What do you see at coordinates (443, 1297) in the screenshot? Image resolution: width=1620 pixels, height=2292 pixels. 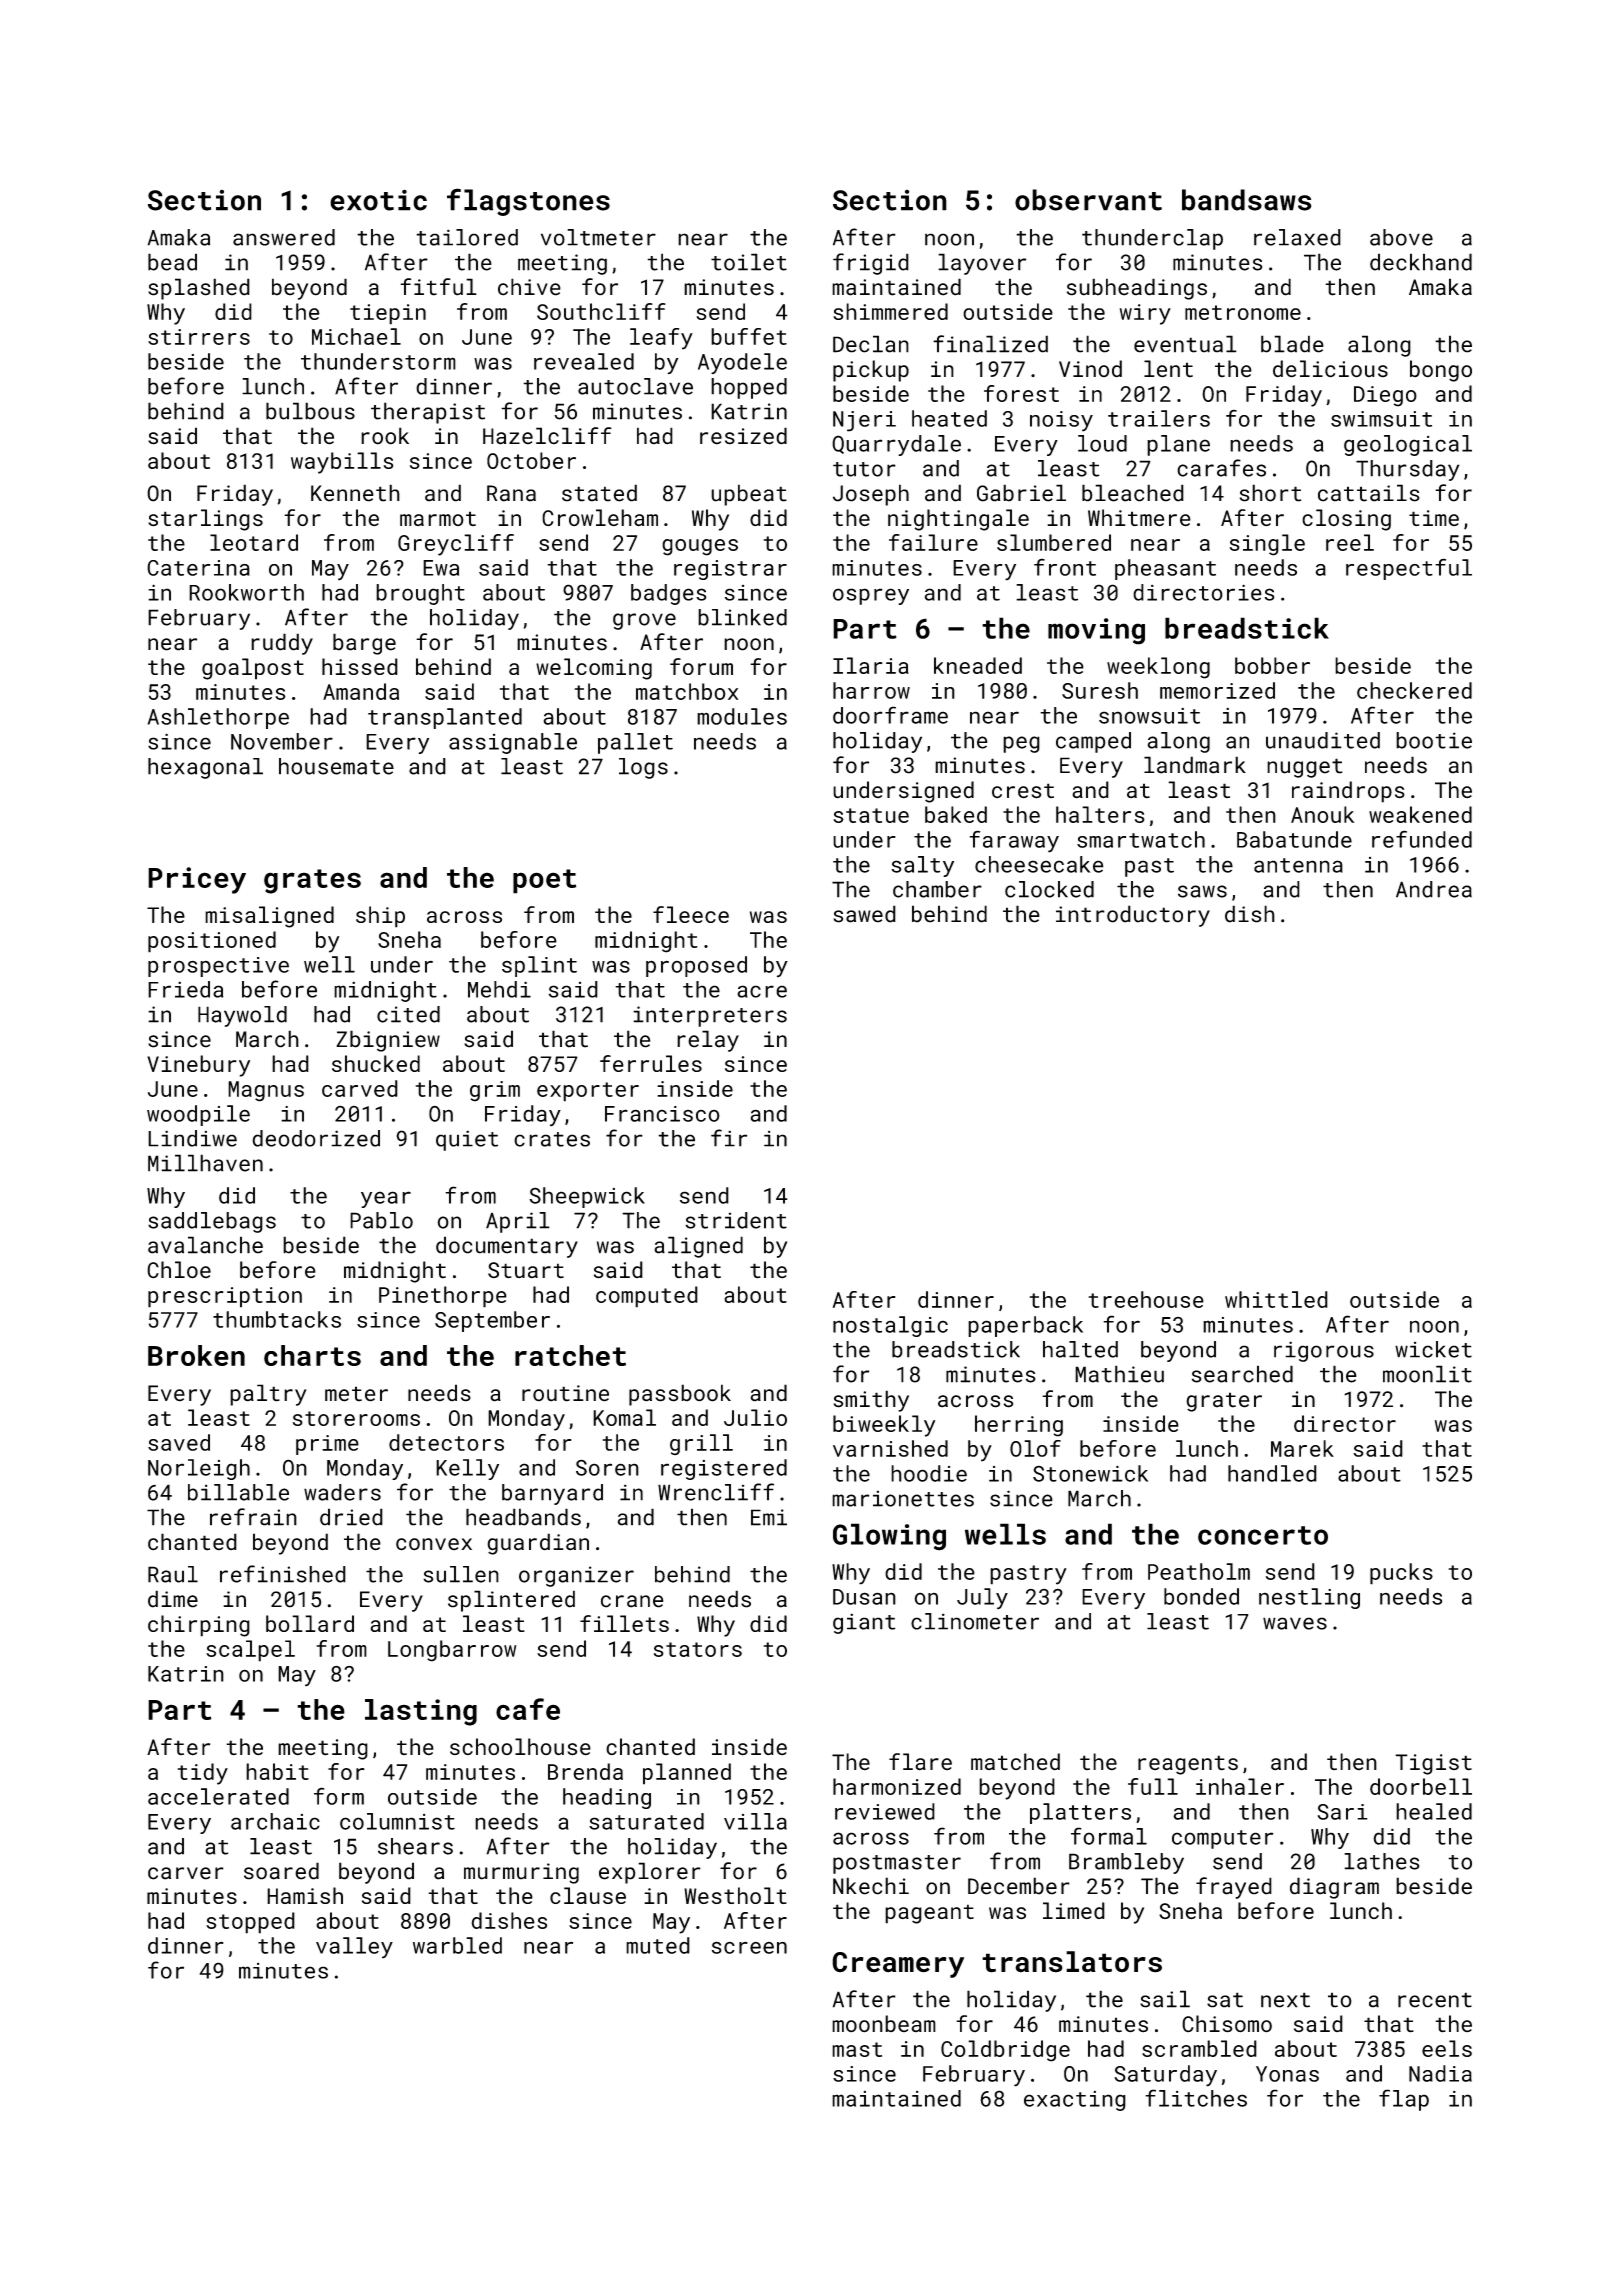 I see `Pinethorpe` at bounding box center [443, 1297].
